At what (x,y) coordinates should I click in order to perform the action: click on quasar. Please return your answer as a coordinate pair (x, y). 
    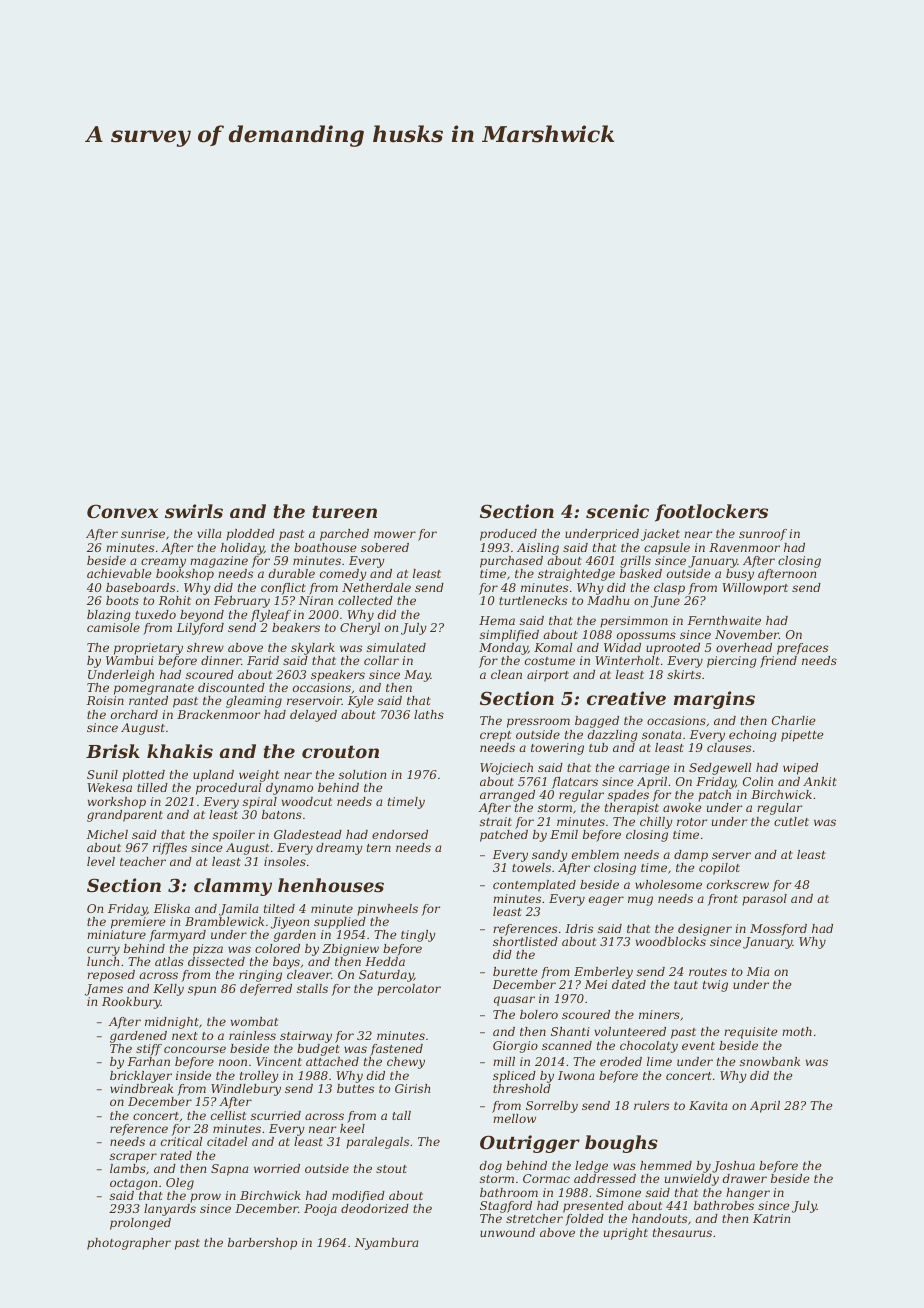
    Looking at the image, I should click on (514, 1001).
